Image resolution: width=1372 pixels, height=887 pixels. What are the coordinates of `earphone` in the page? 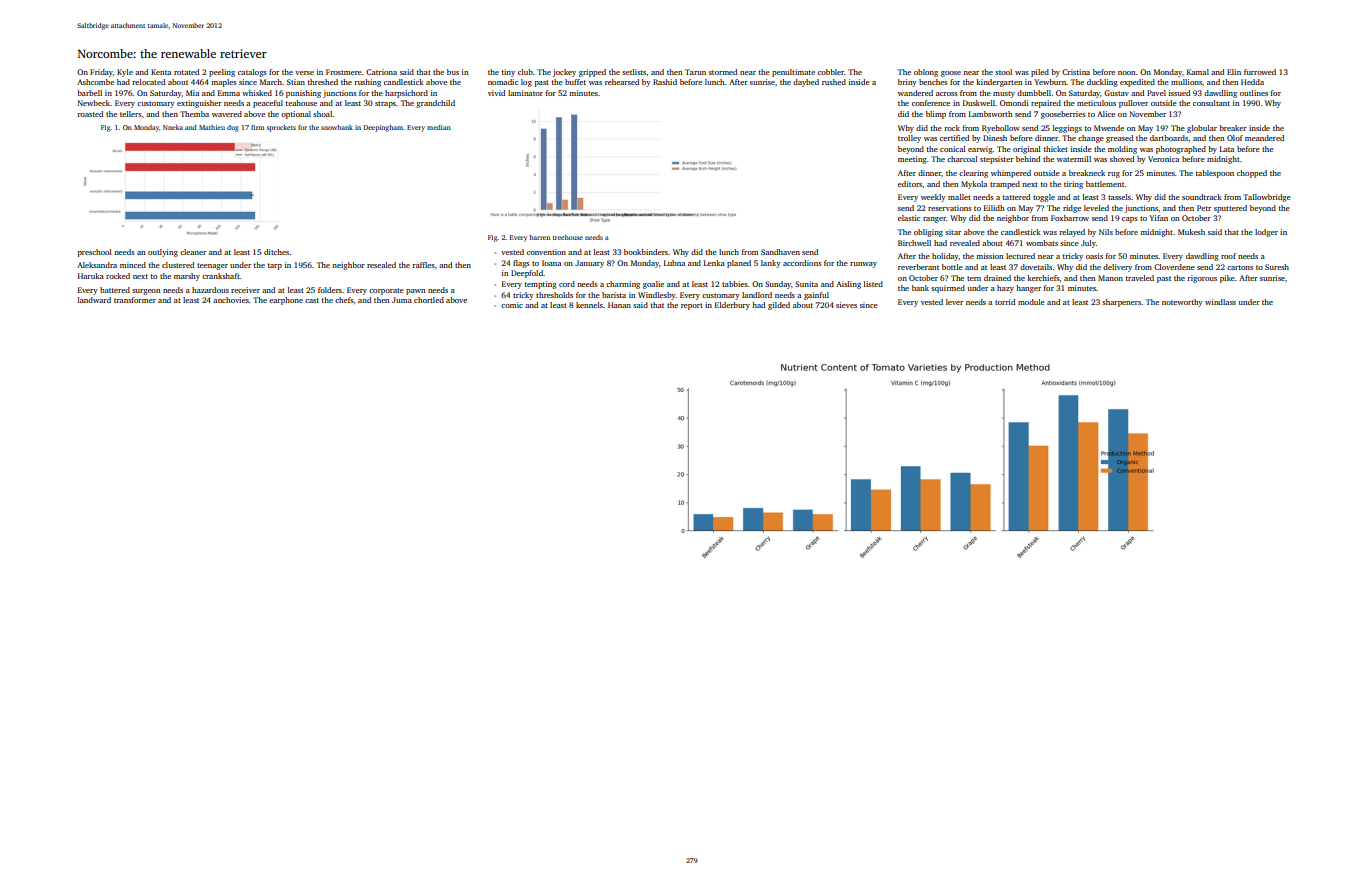 It's located at (286, 301).
